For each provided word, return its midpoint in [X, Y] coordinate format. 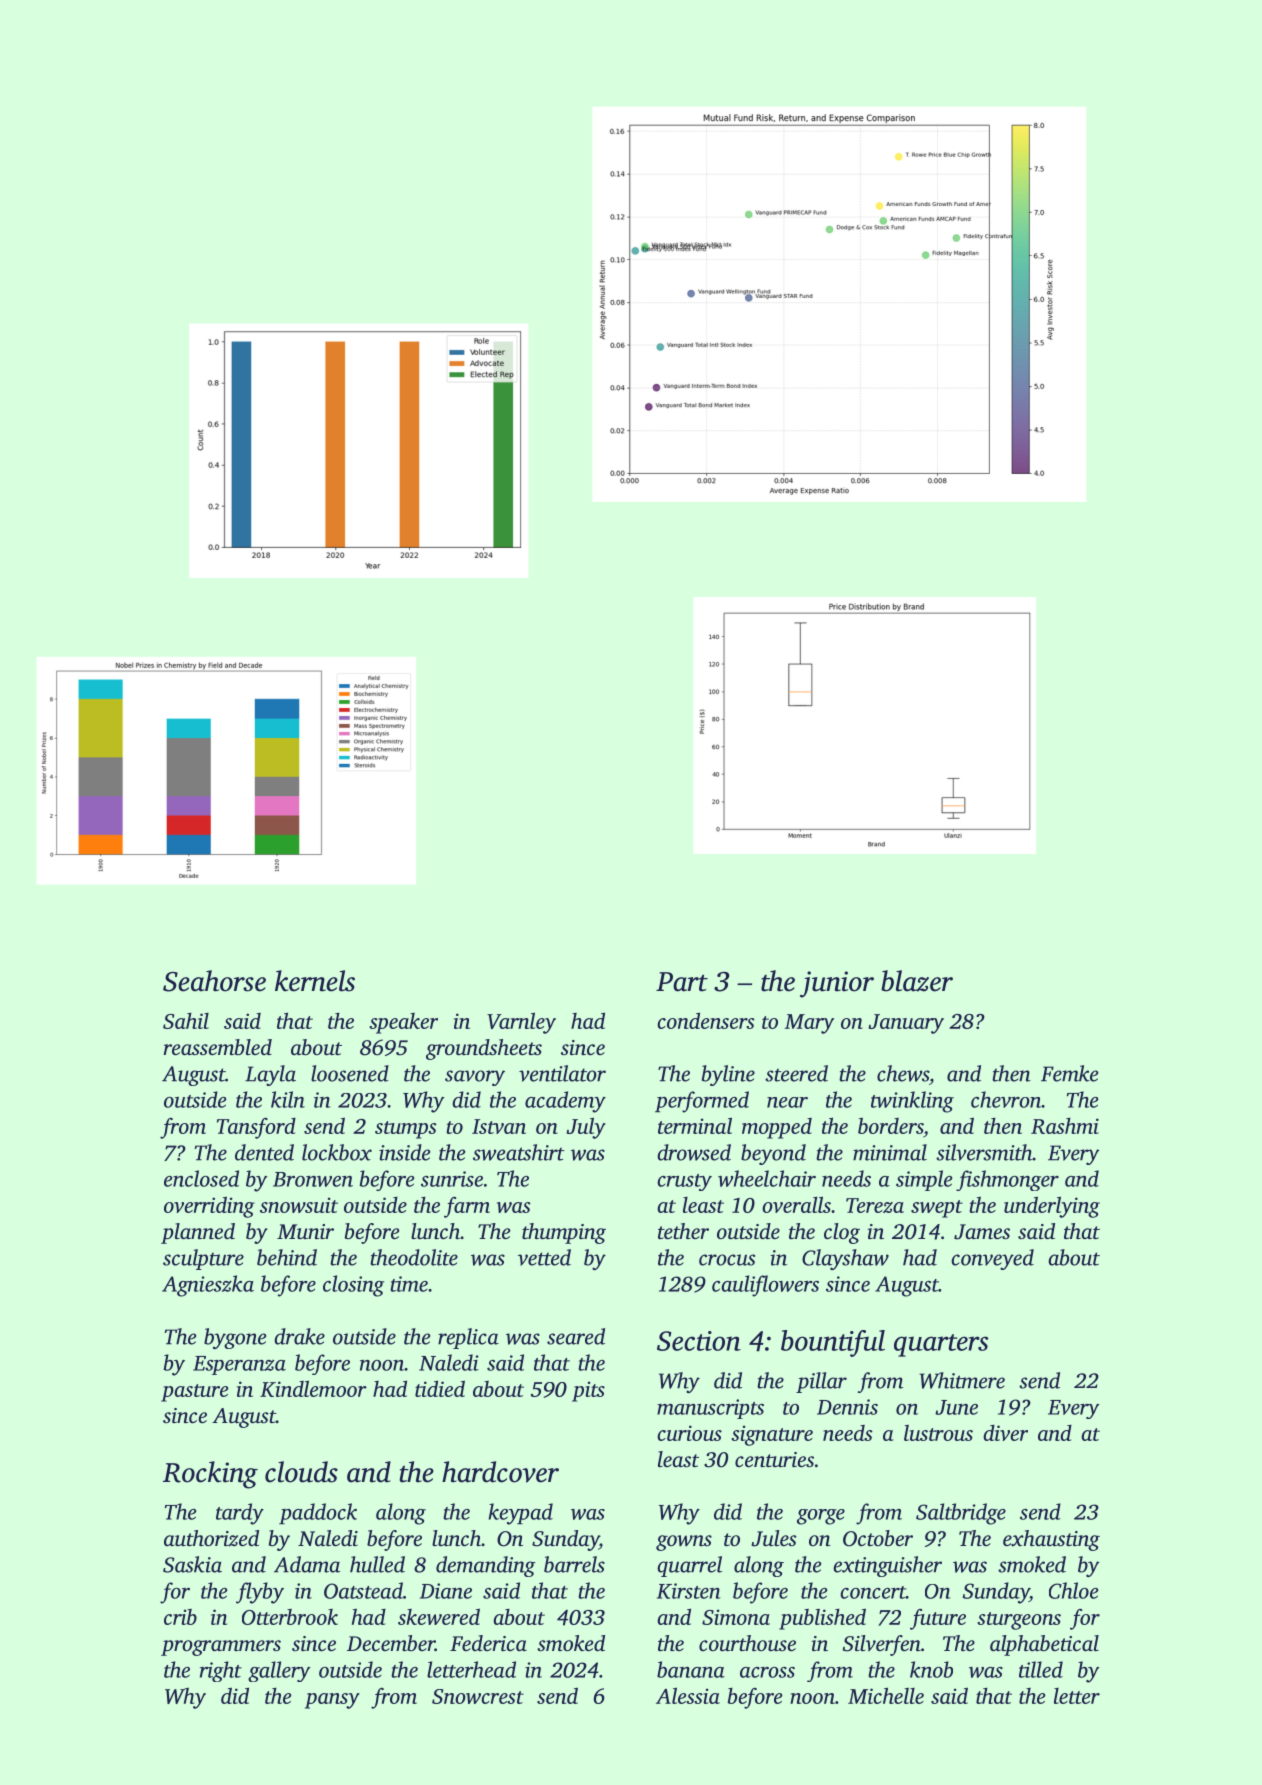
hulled [377, 1564]
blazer [917, 981]
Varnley [521, 1023]
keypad [520, 1514]
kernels [315, 981]
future [938, 1619]
